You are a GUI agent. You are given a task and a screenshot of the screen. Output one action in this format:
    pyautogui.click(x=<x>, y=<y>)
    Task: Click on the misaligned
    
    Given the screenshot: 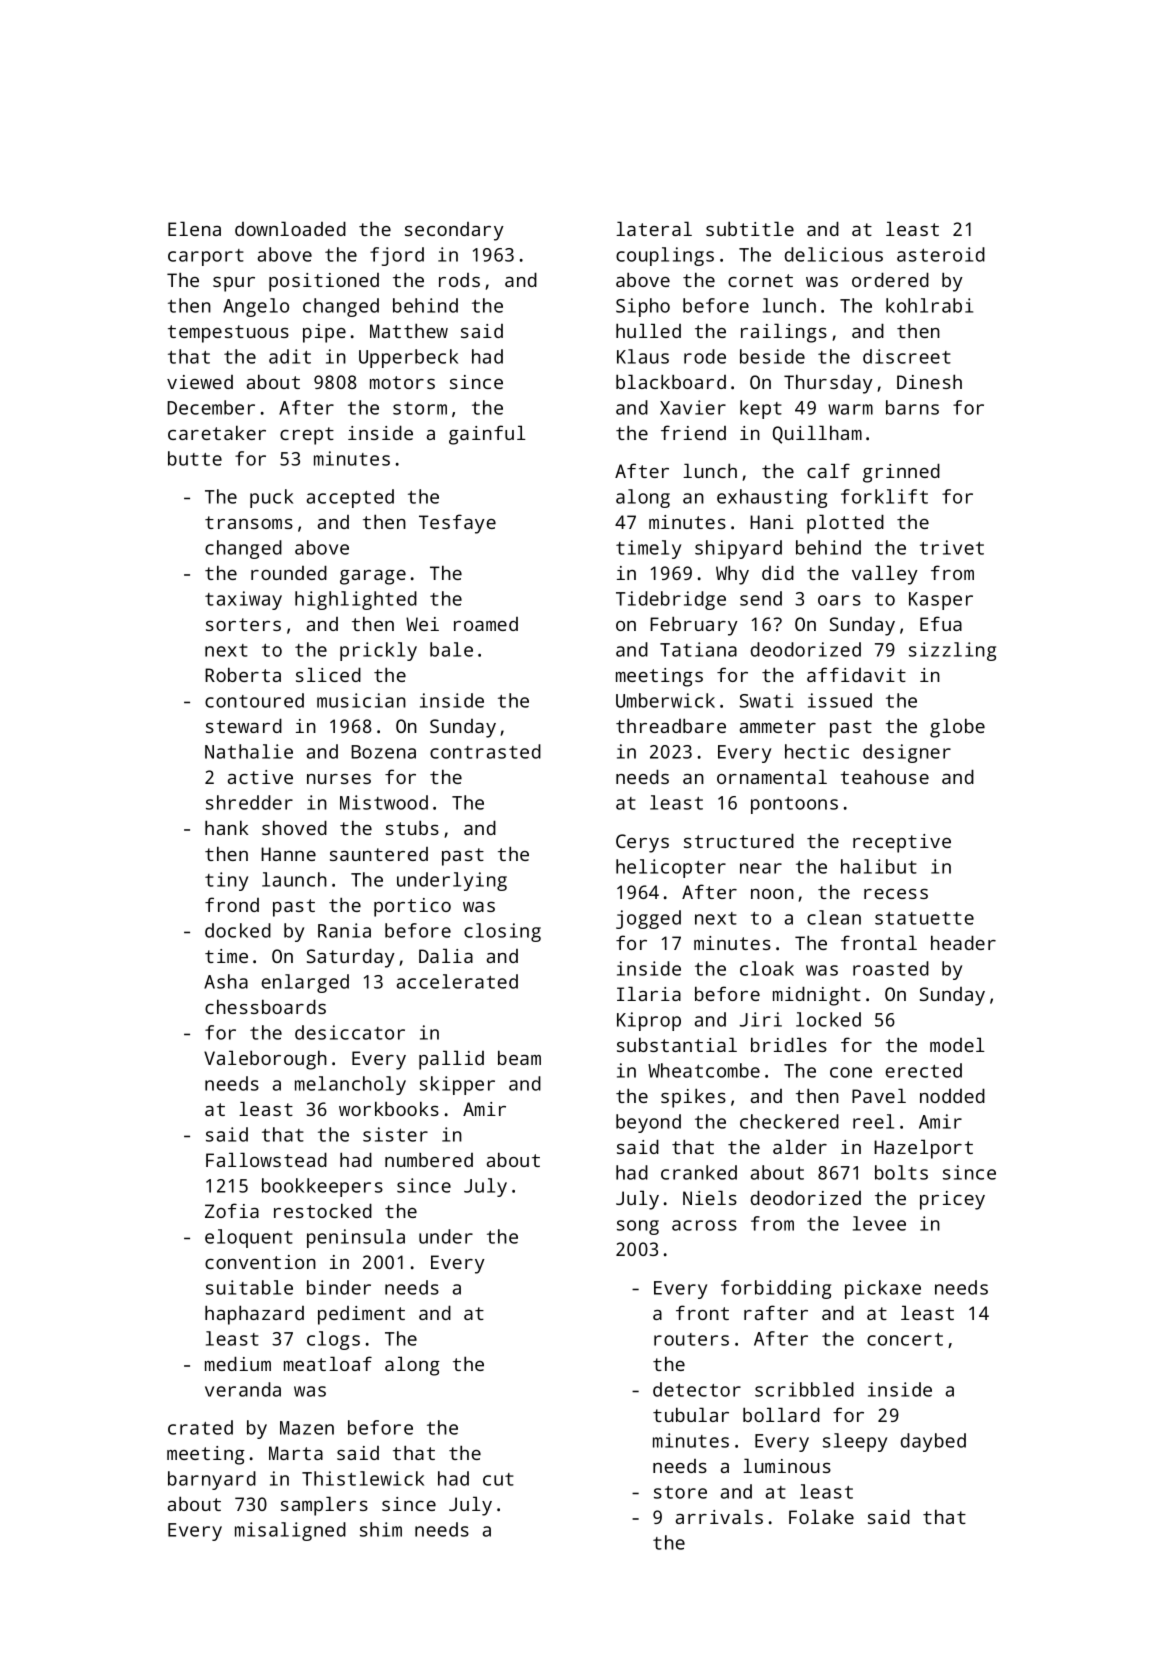 What is the action you would take?
    pyautogui.click(x=290, y=1531)
